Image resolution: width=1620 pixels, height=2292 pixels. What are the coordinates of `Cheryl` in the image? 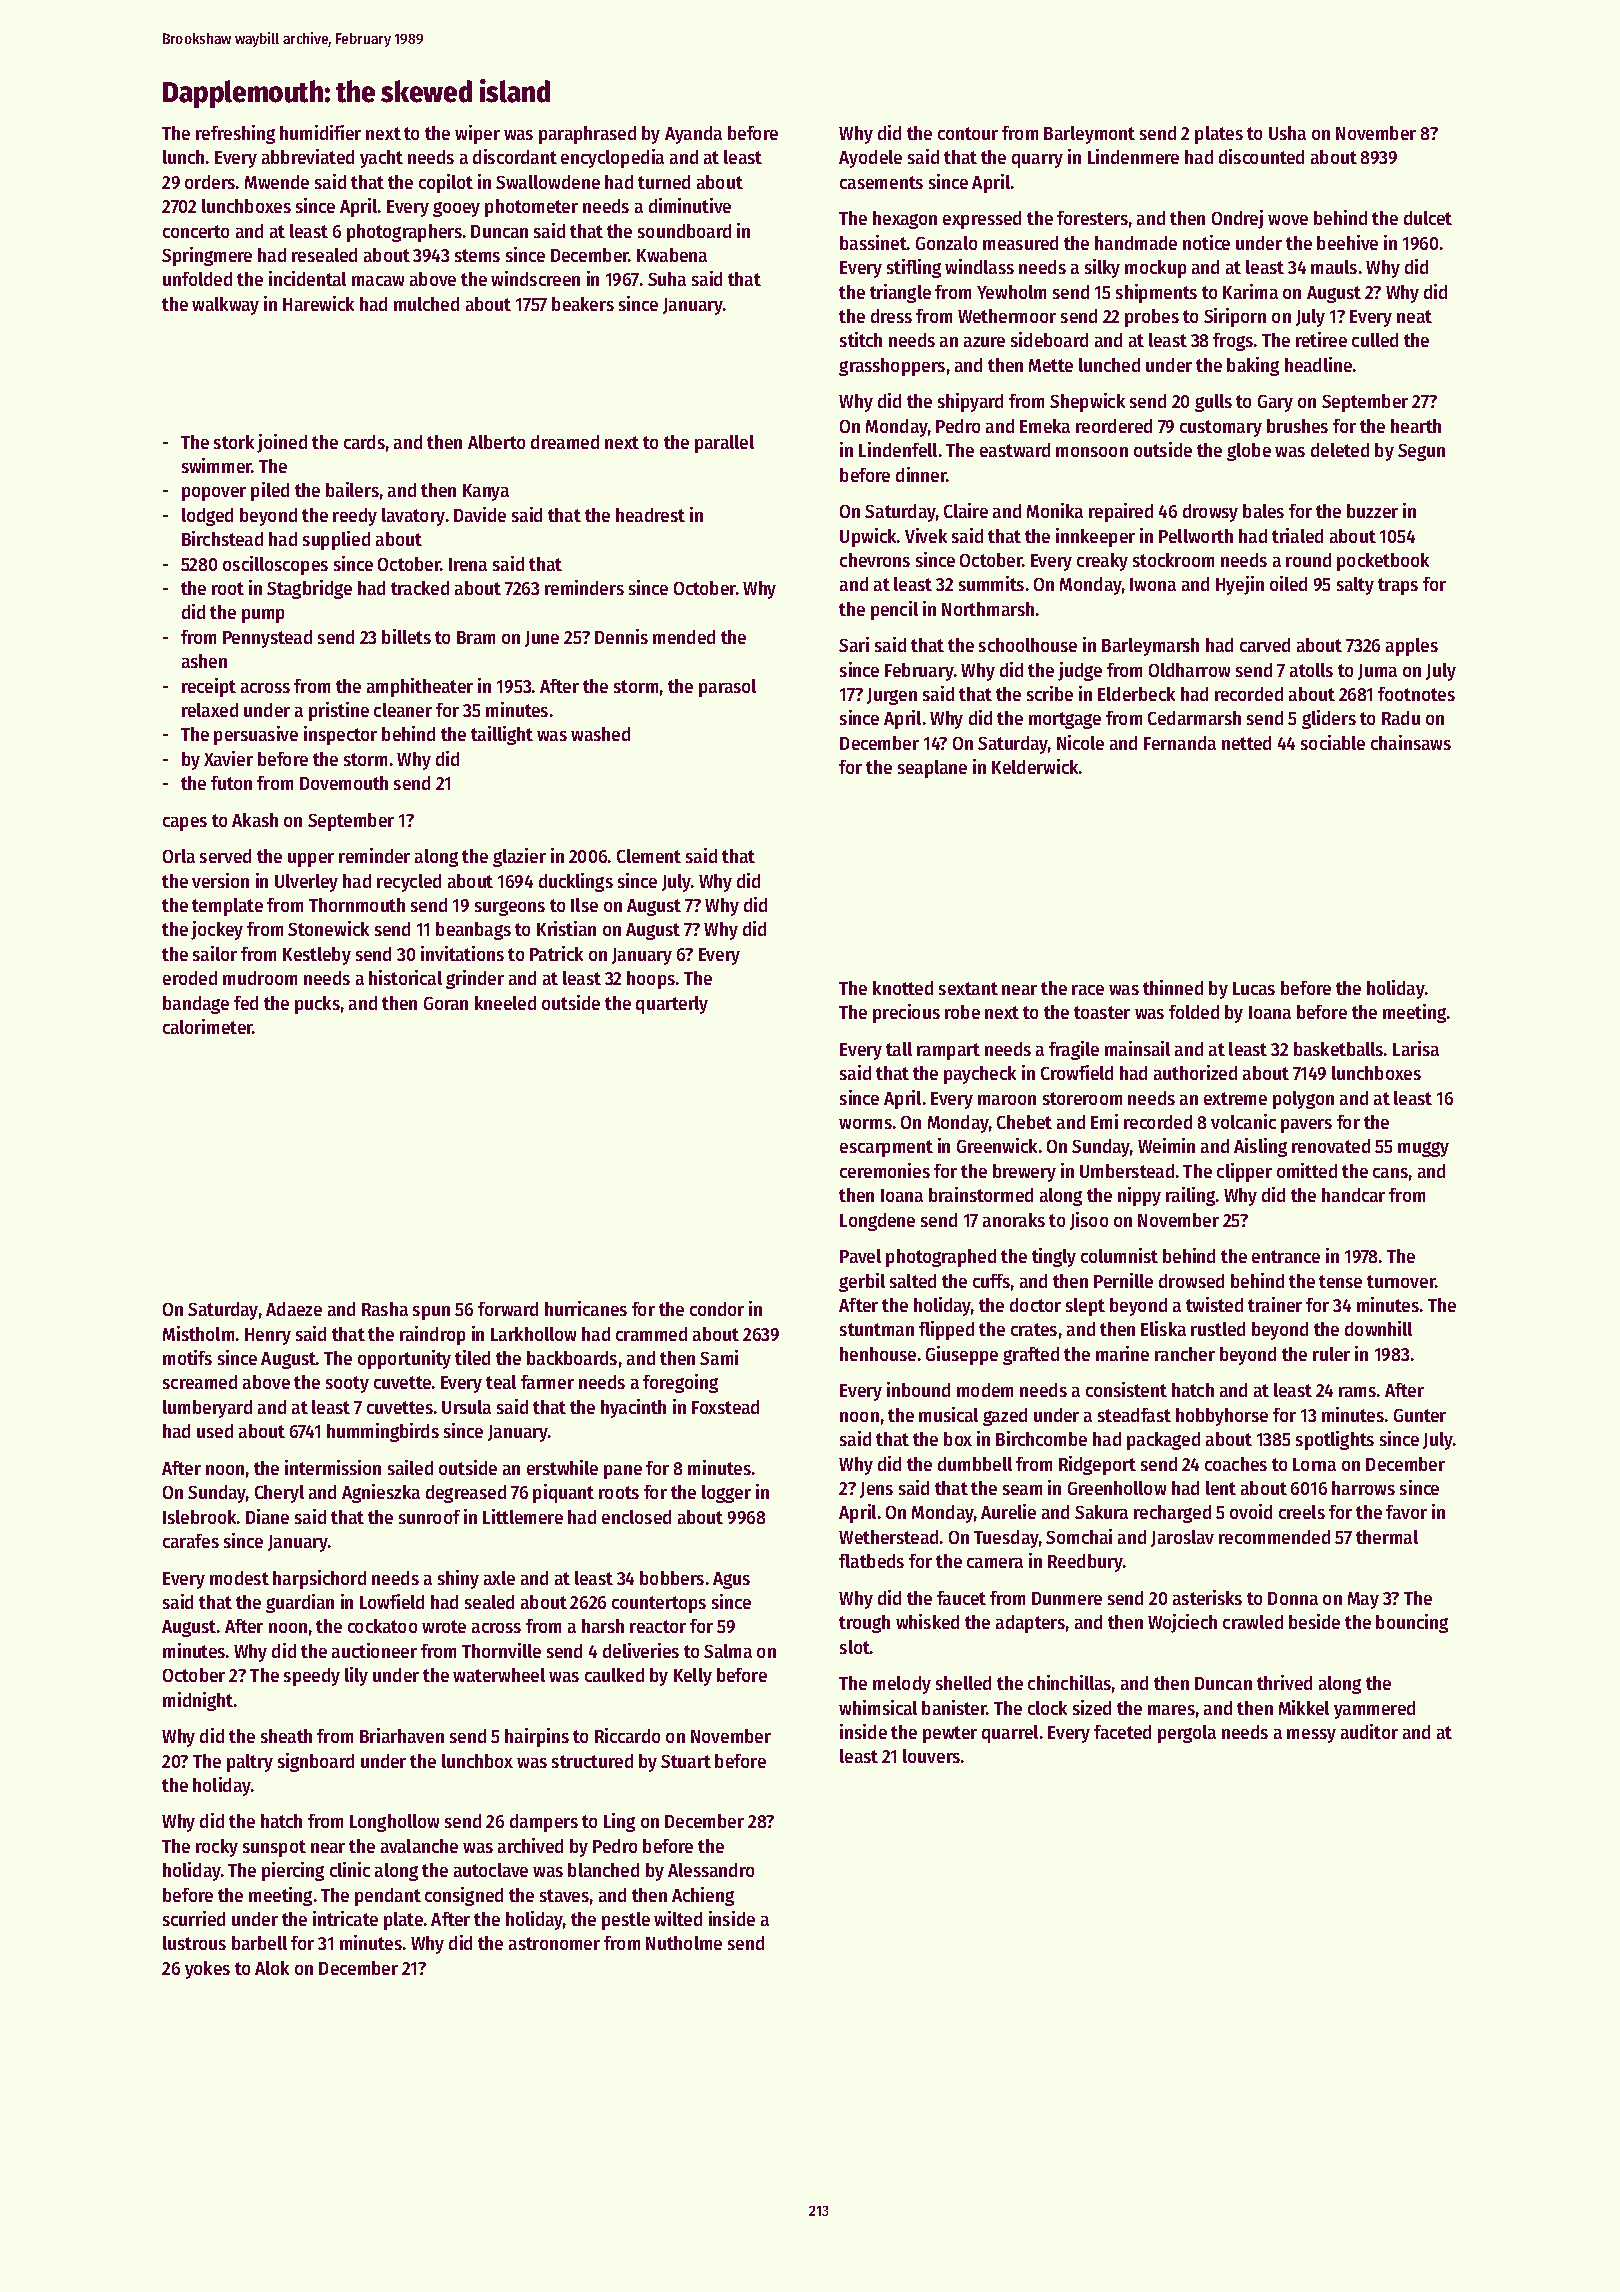 It's located at (279, 1494).
